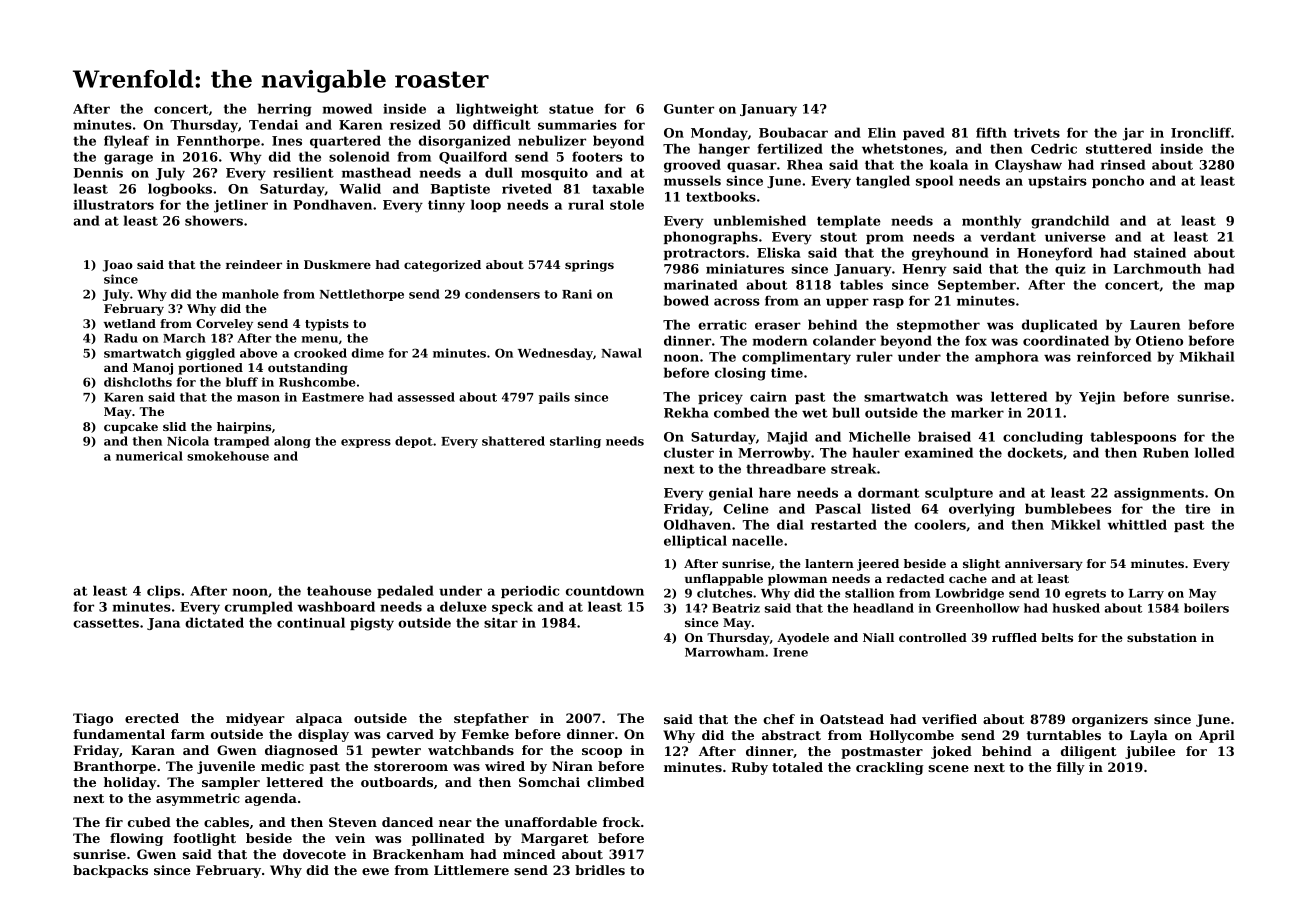 Image resolution: width=1308 pixels, height=924 pixels. Describe the element at coordinates (883, 608) in the screenshot. I see `headland` at that location.
